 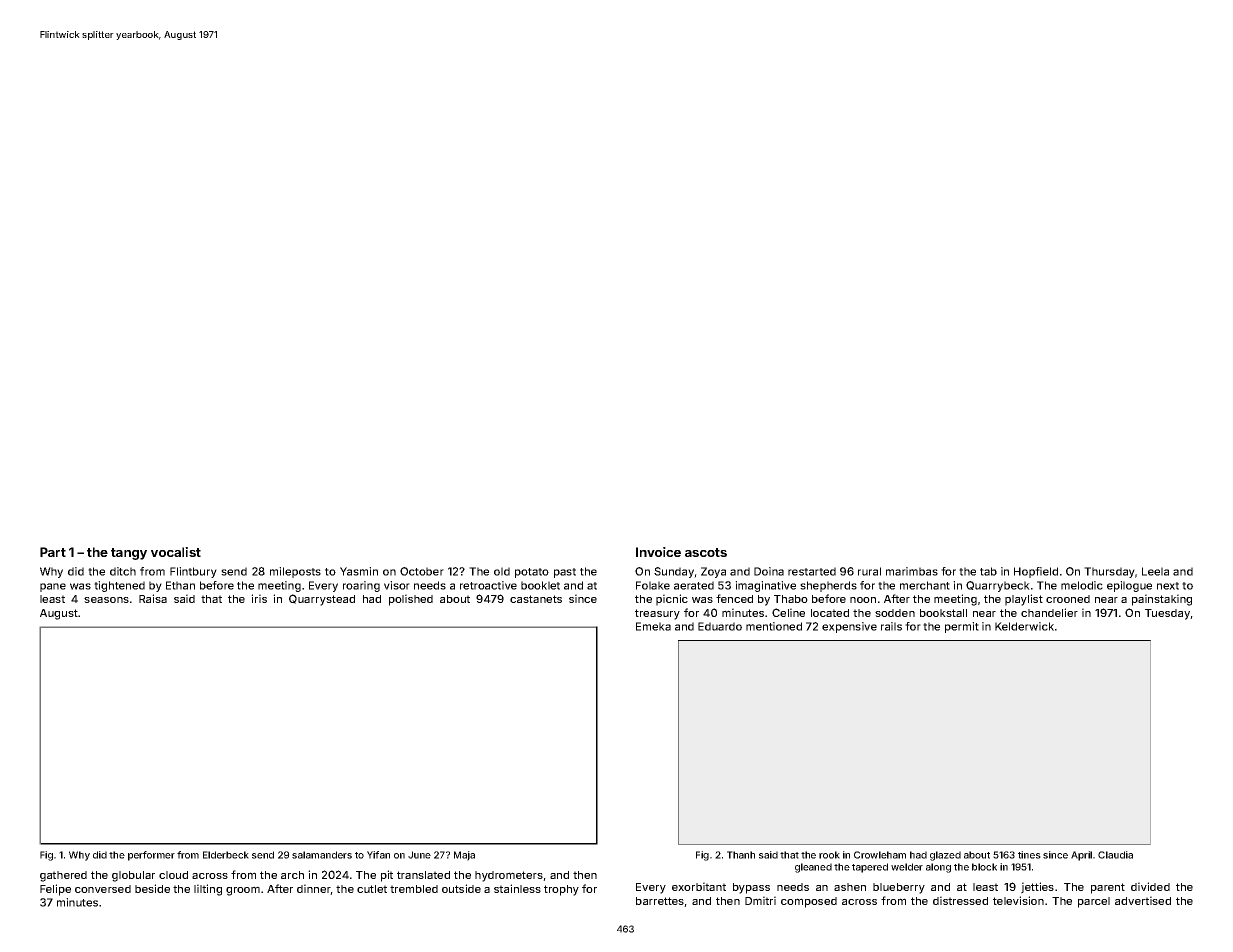 What do you see at coordinates (706, 552) in the page?
I see `ascots` at bounding box center [706, 552].
